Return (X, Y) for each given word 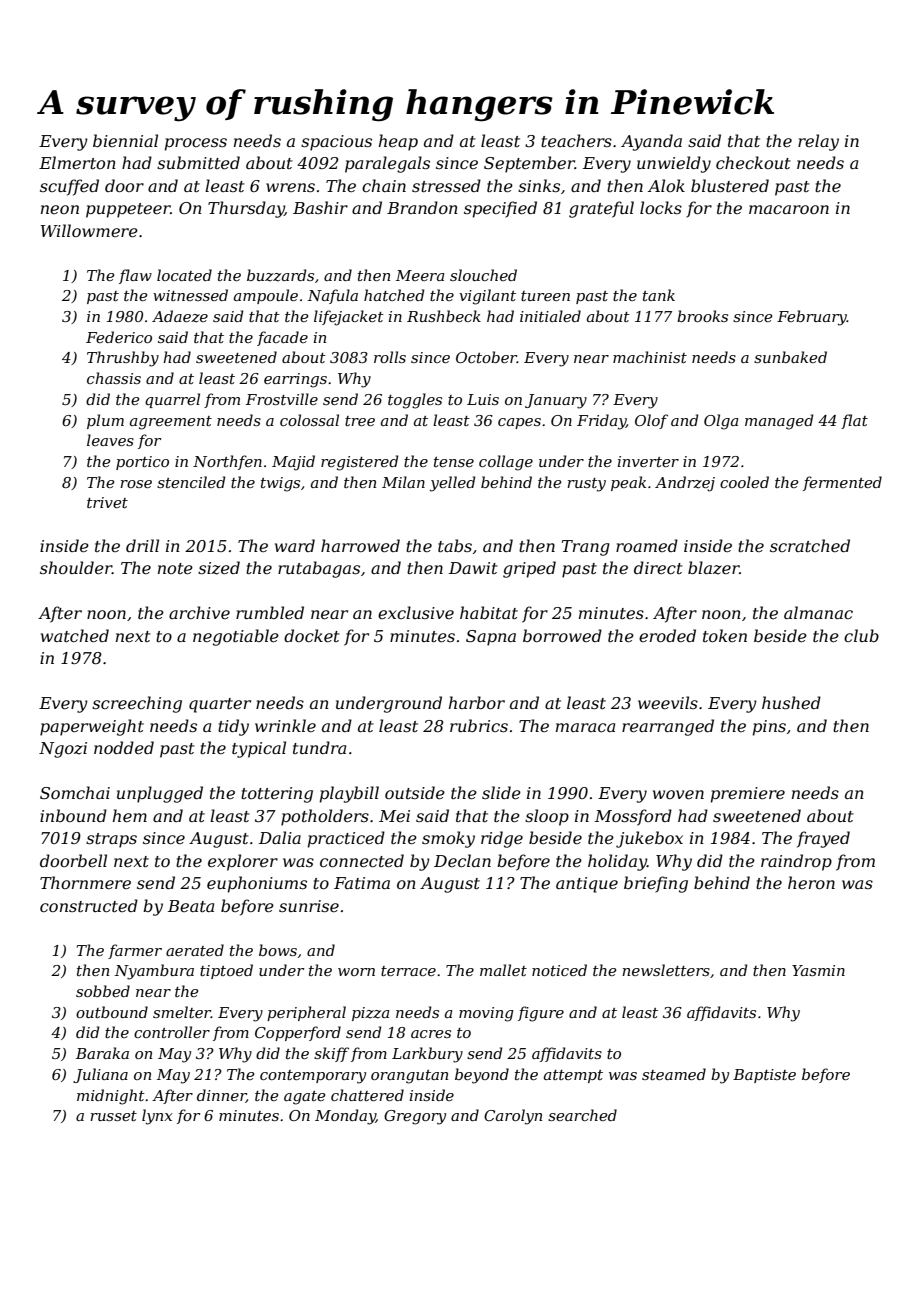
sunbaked (790, 357)
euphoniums (257, 884)
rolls (390, 357)
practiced (346, 839)
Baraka (102, 1053)
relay (818, 142)
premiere (748, 795)
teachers (576, 140)
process (196, 144)
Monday (345, 1117)
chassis (114, 378)
